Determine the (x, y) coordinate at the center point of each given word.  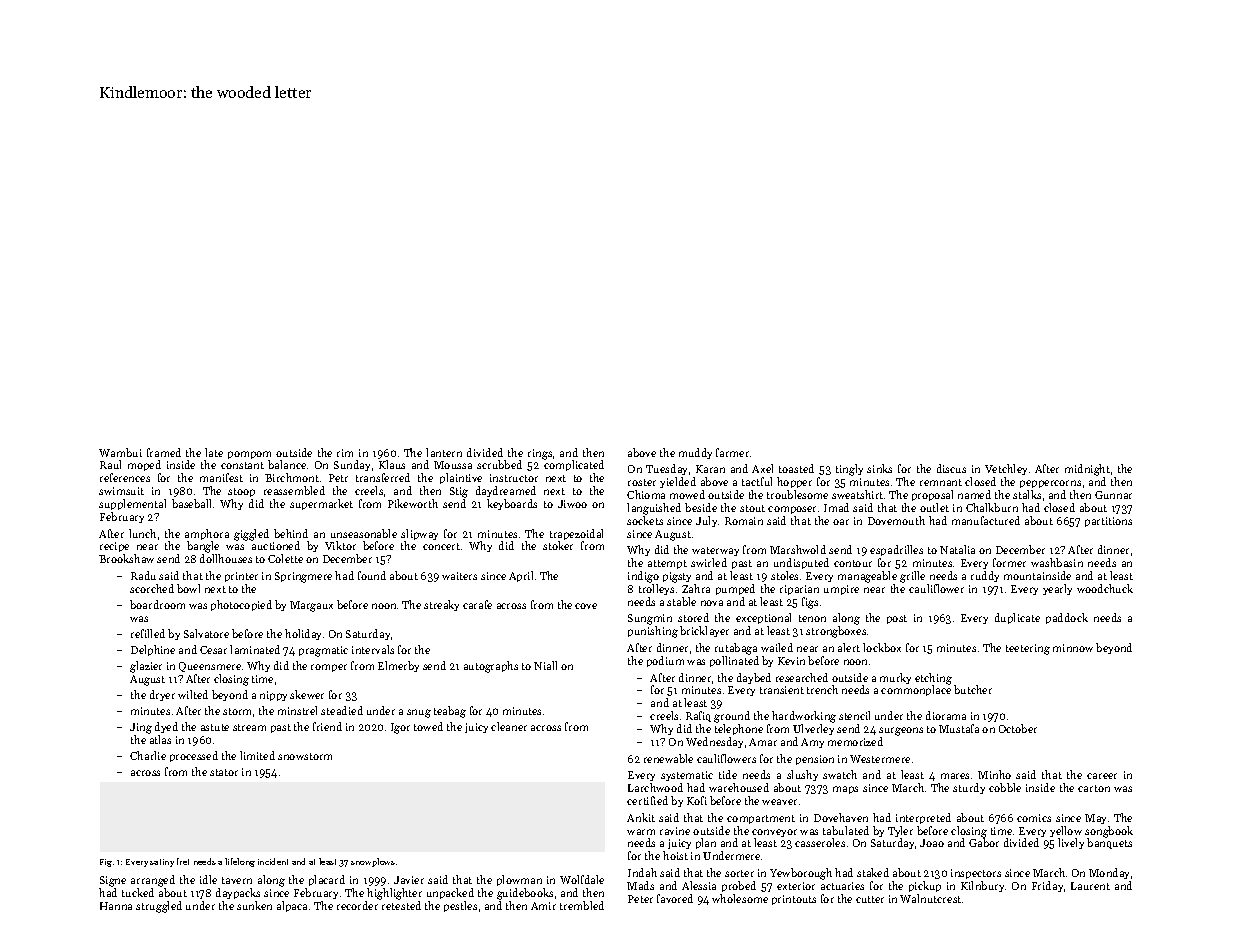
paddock (1067, 618)
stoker (558, 545)
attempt (667, 564)
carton (1094, 788)
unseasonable (364, 533)
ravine (675, 831)
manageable (867, 577)
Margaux (311, 606)
